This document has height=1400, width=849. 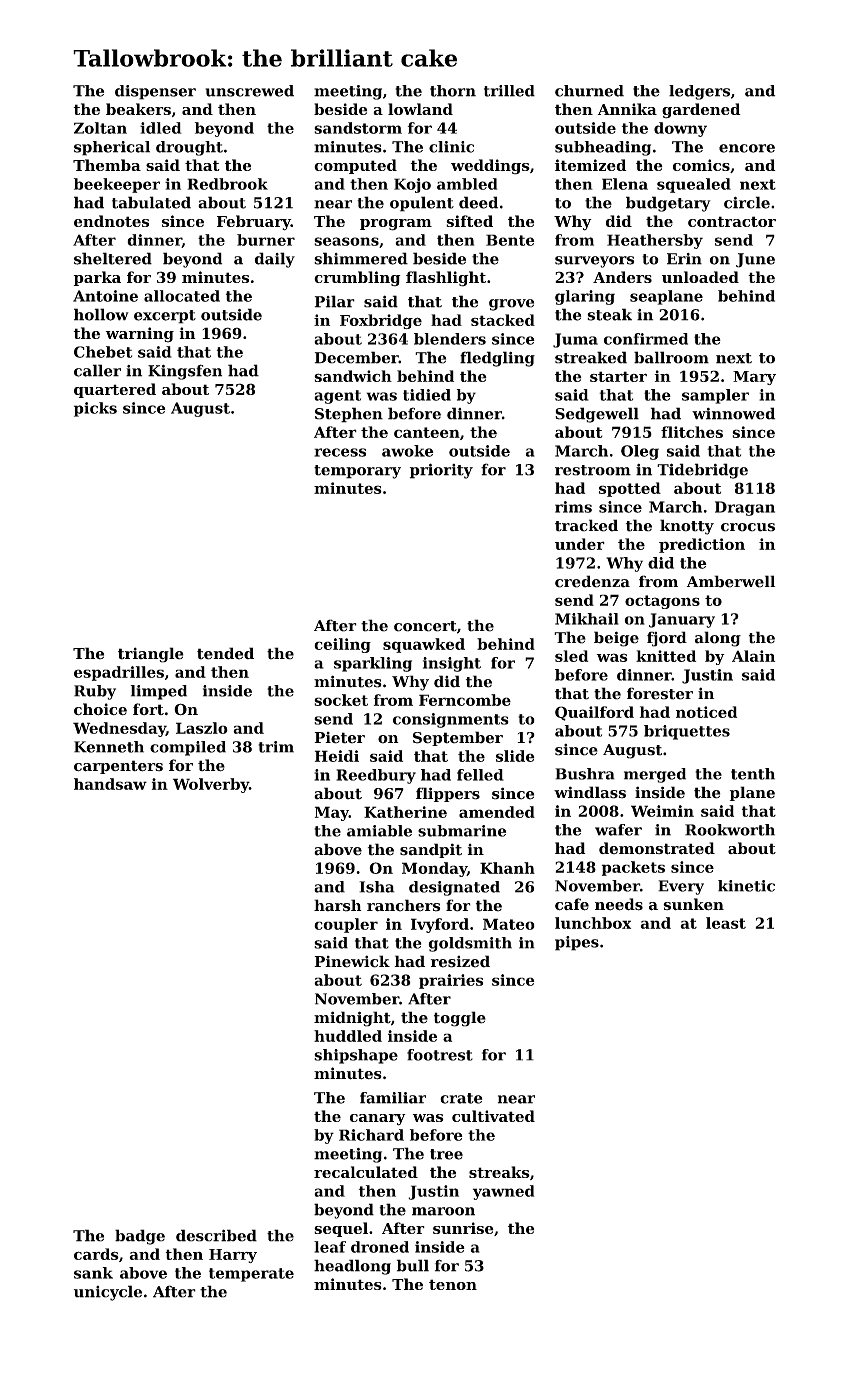 I want to click on gardened, so click(x=701, y=111).
